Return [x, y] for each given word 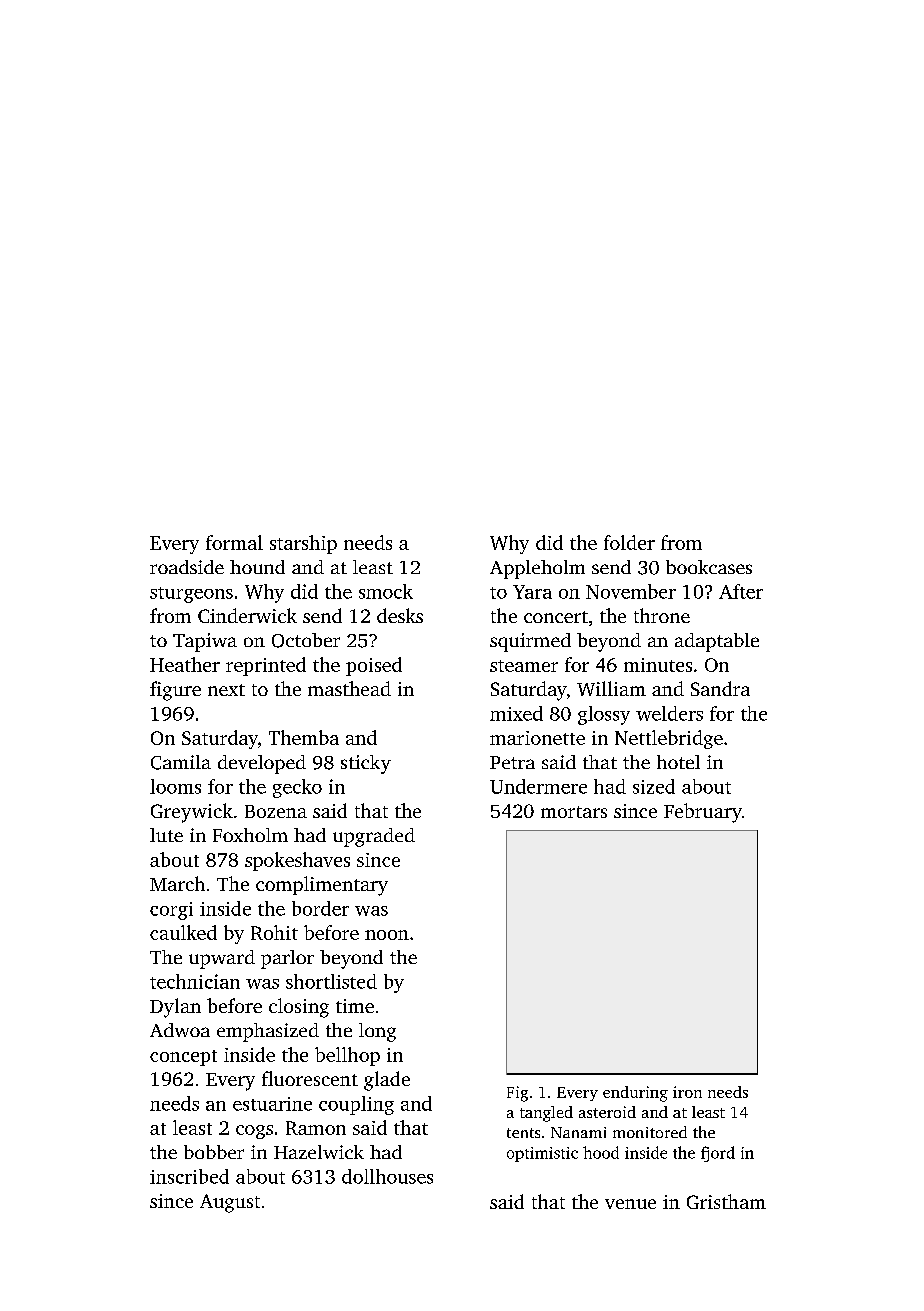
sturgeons [191, 595]
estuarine [272, 1104]
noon [387, 935]
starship [303, 544]
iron [687, 1092]
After [741, 591]
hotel [678, 762]
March [177, 883]
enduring [635, 1094]
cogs [254, 1132]
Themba [304, 737]
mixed [516, 713]
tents [523, 1133]
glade [387, 1081]
